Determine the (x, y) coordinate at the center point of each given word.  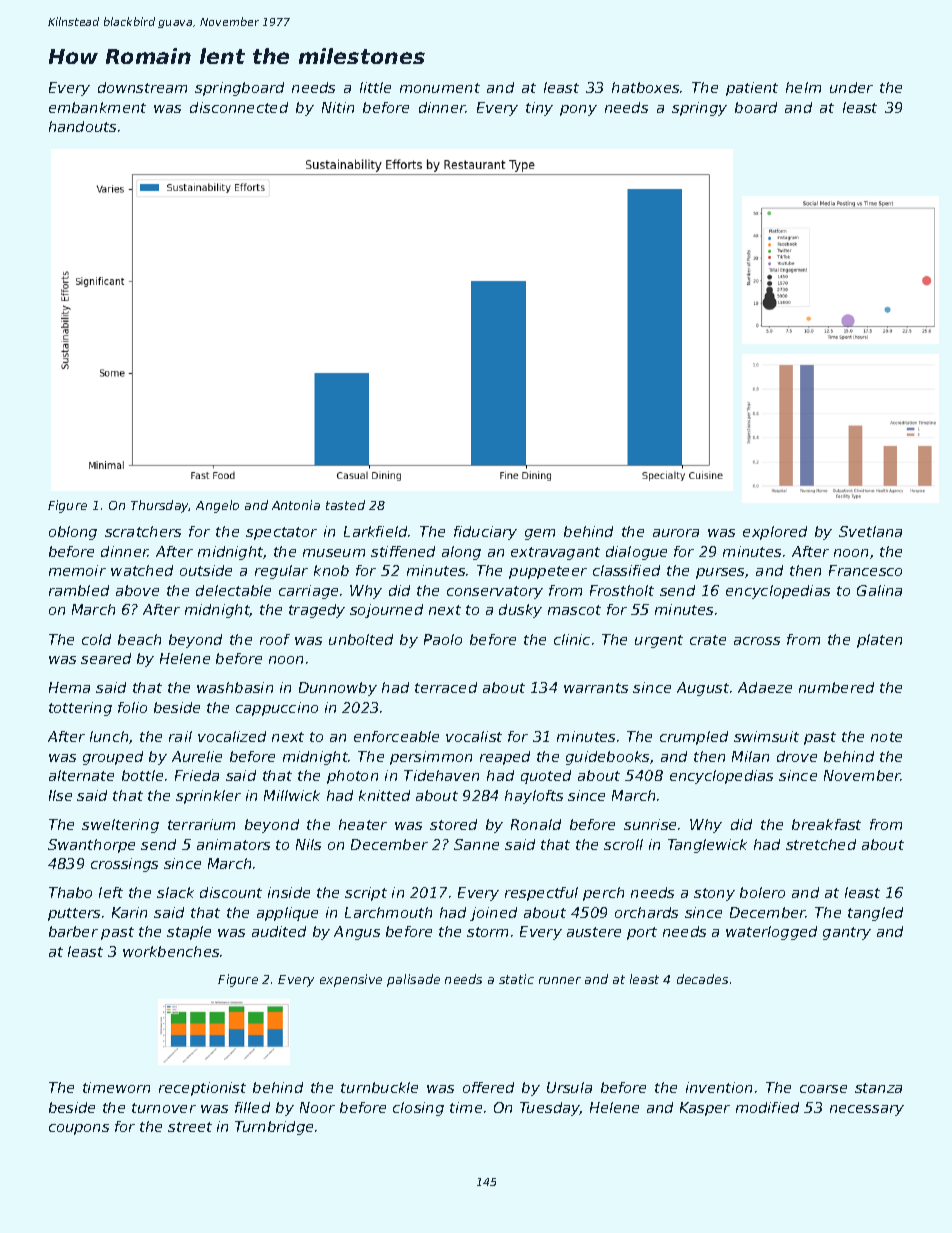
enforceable (396, 736)
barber (73, 931)
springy (699, 109)
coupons (79, 1129)
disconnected (239, 107)
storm (487, 932)
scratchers (143, 531)
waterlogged (771, 933)
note (886, 737)
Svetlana (870, 531)
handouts (82, 126)
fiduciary (485, 533)
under (851, 87)
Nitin (338, 107)
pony (578, 110)
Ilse (60, 795)
